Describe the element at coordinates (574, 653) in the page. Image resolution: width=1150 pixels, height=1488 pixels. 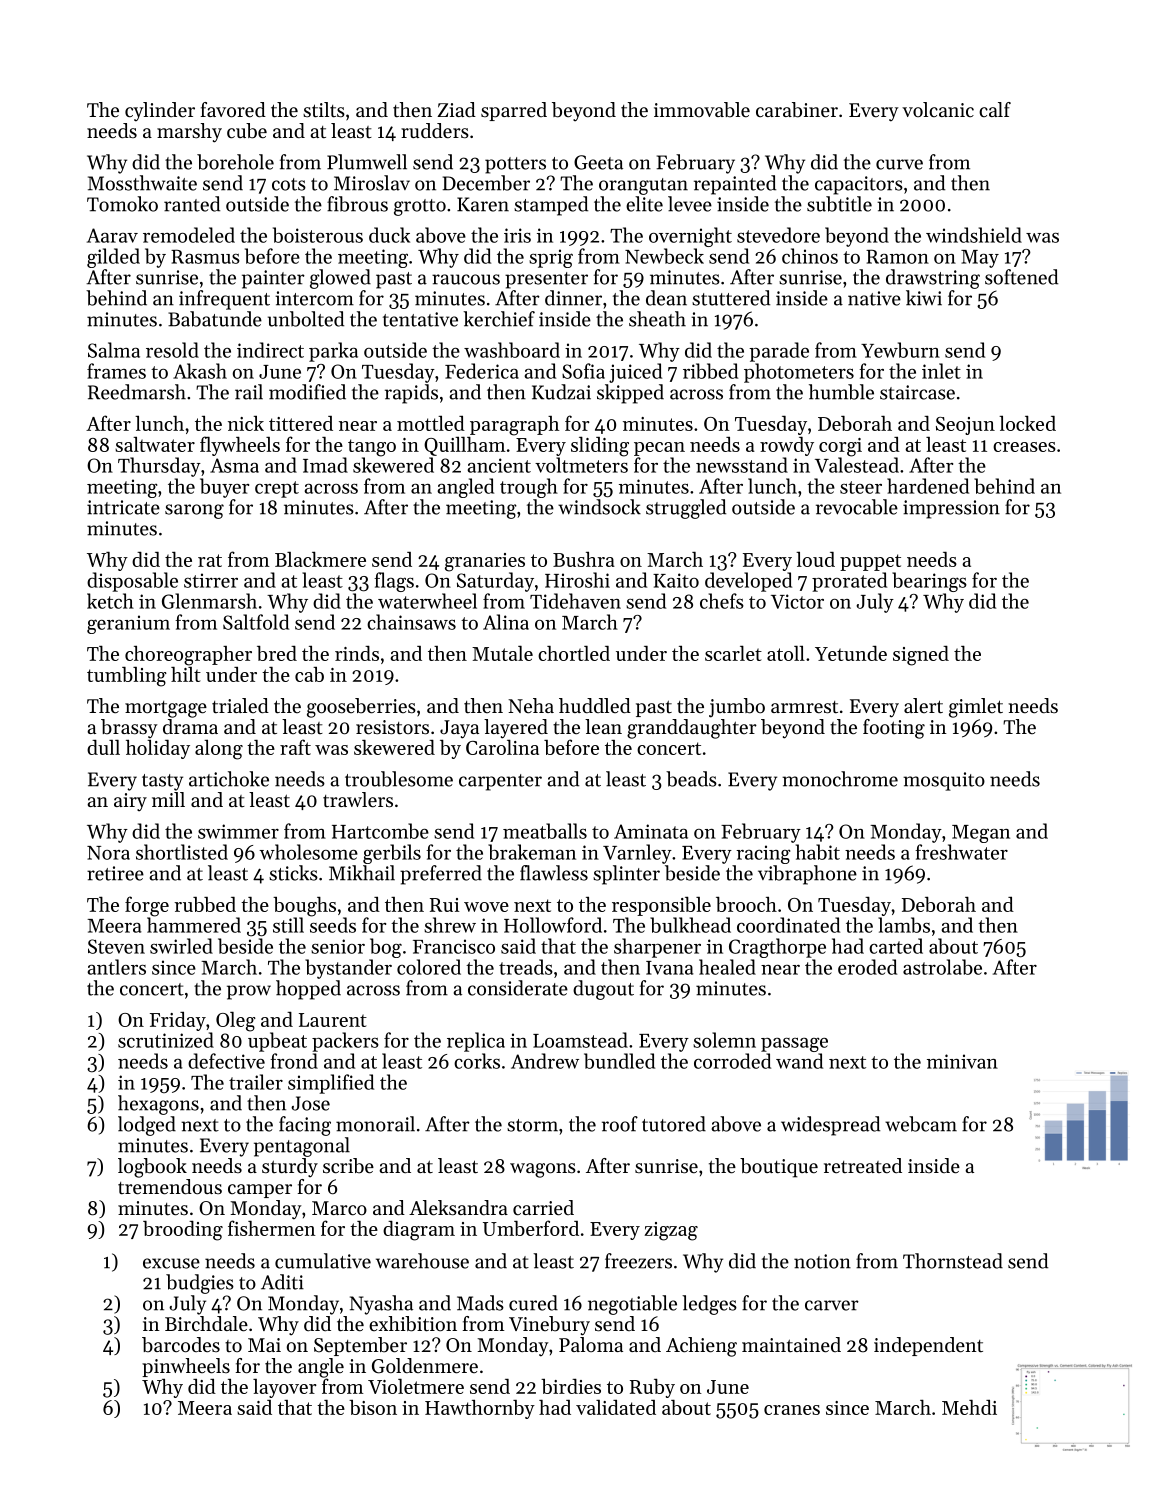
I see `chortled` at that location.
